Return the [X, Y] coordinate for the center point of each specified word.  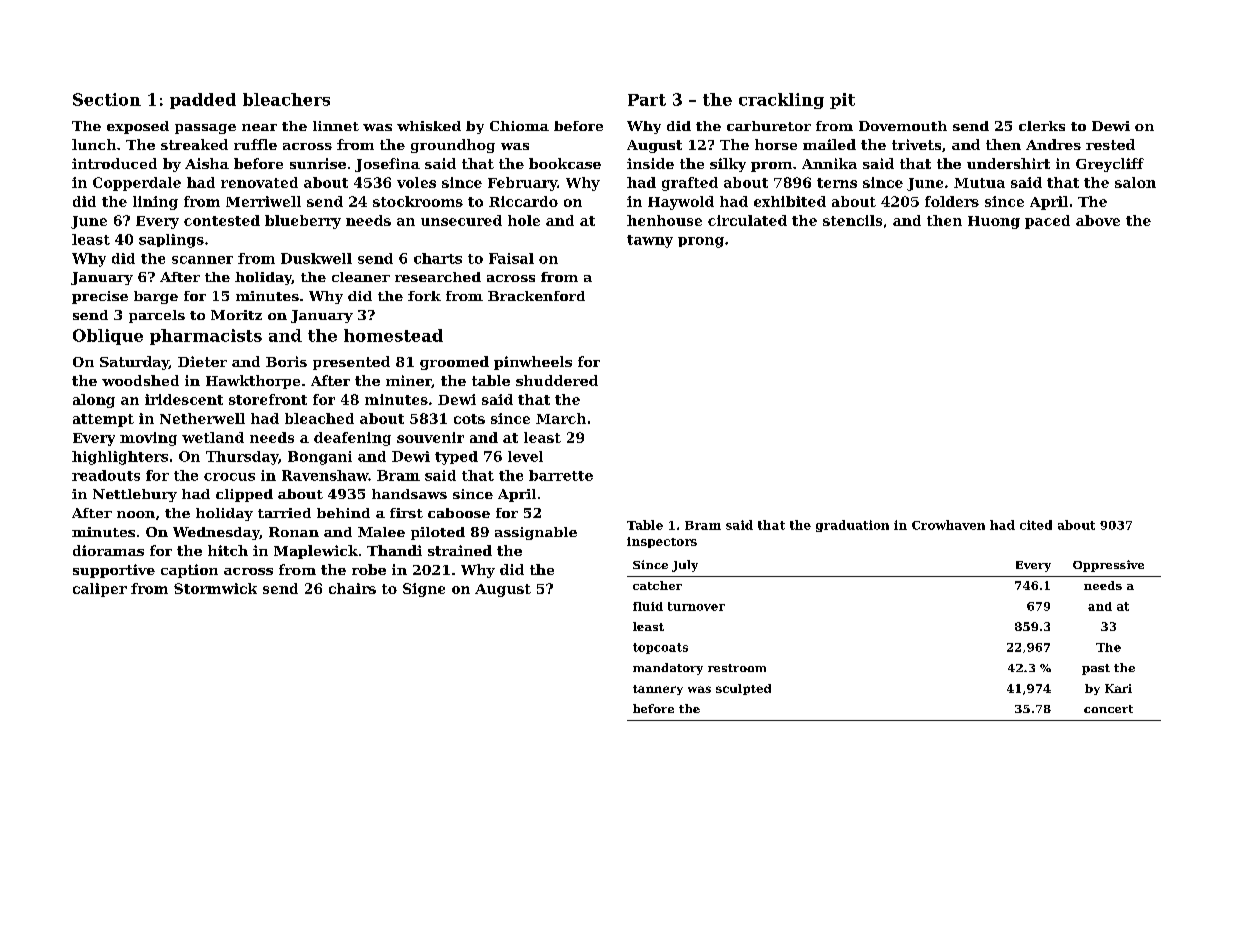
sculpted [743, 689]
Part [647, 100]
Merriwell [263, 201]
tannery [658, 690]
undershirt [1008, 163]
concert [1108, 709]
